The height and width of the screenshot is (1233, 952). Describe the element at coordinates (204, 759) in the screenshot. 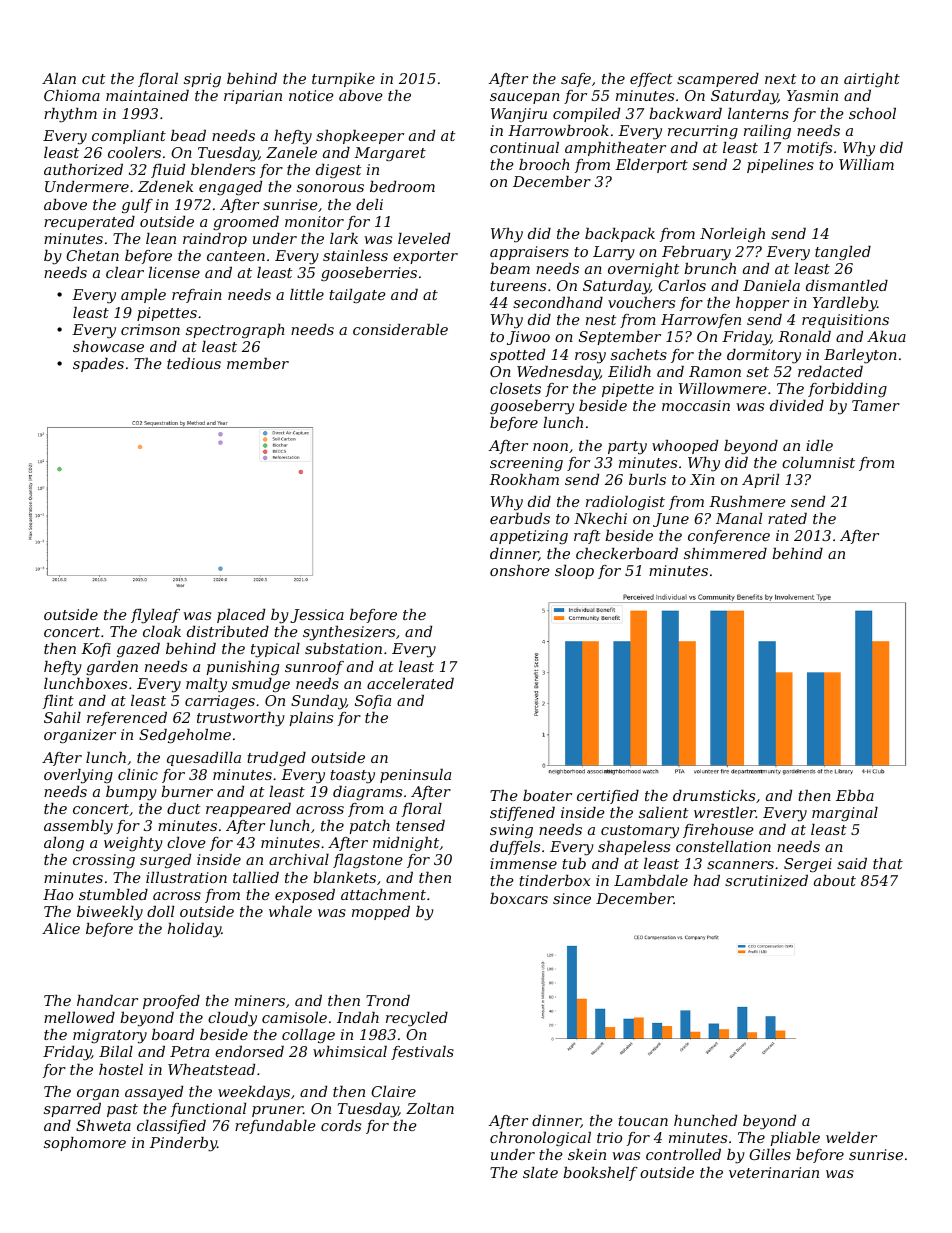

I see `quesadilla` at that location.
